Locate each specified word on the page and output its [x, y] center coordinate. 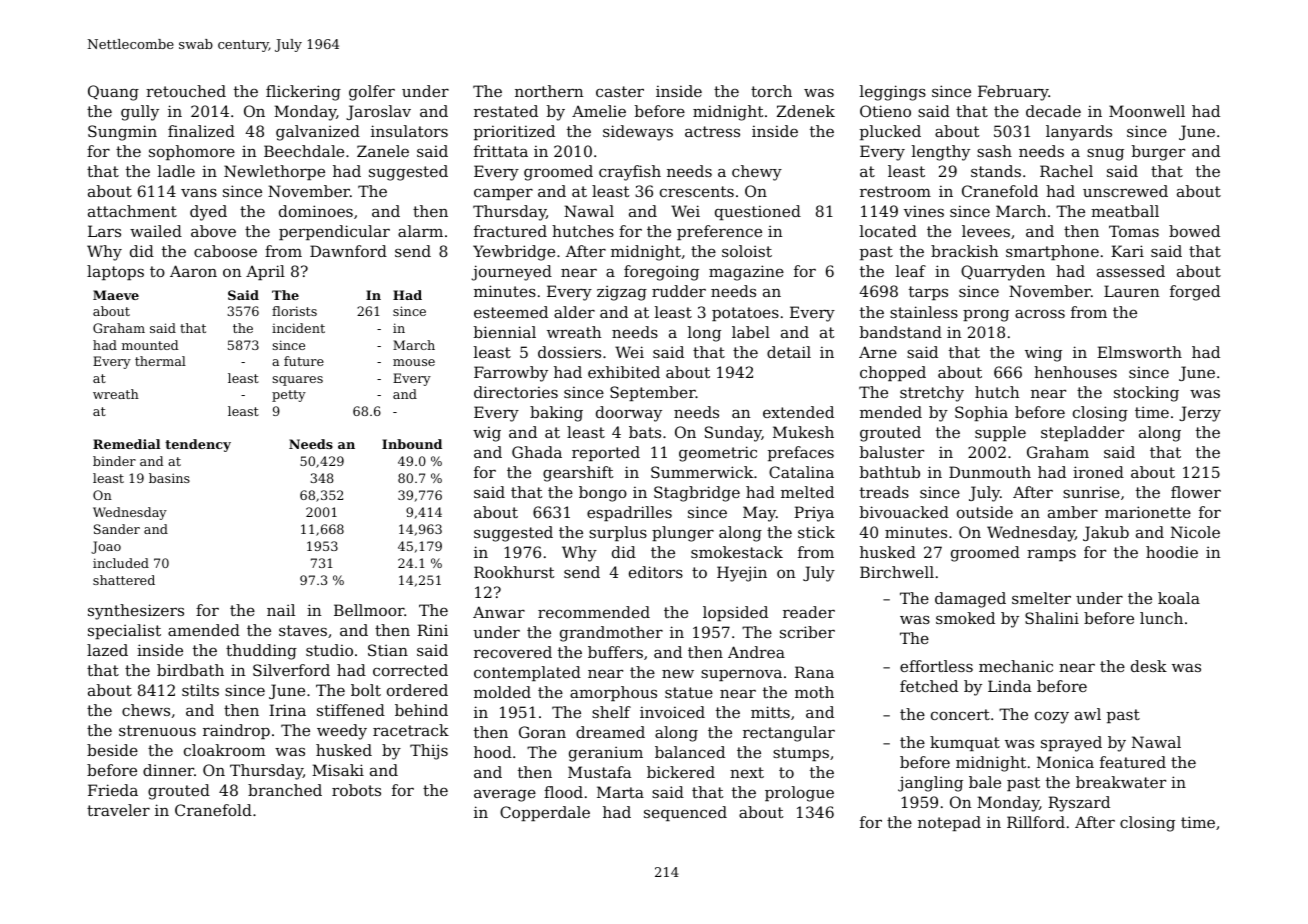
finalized [201, 131]
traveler [118, 810]
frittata [501, 151]
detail [789, 352]
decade [1053, 111]
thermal [160, 361]
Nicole [1195, 532]
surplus [618, 533]
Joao [106, 547]
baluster [892, 452]
